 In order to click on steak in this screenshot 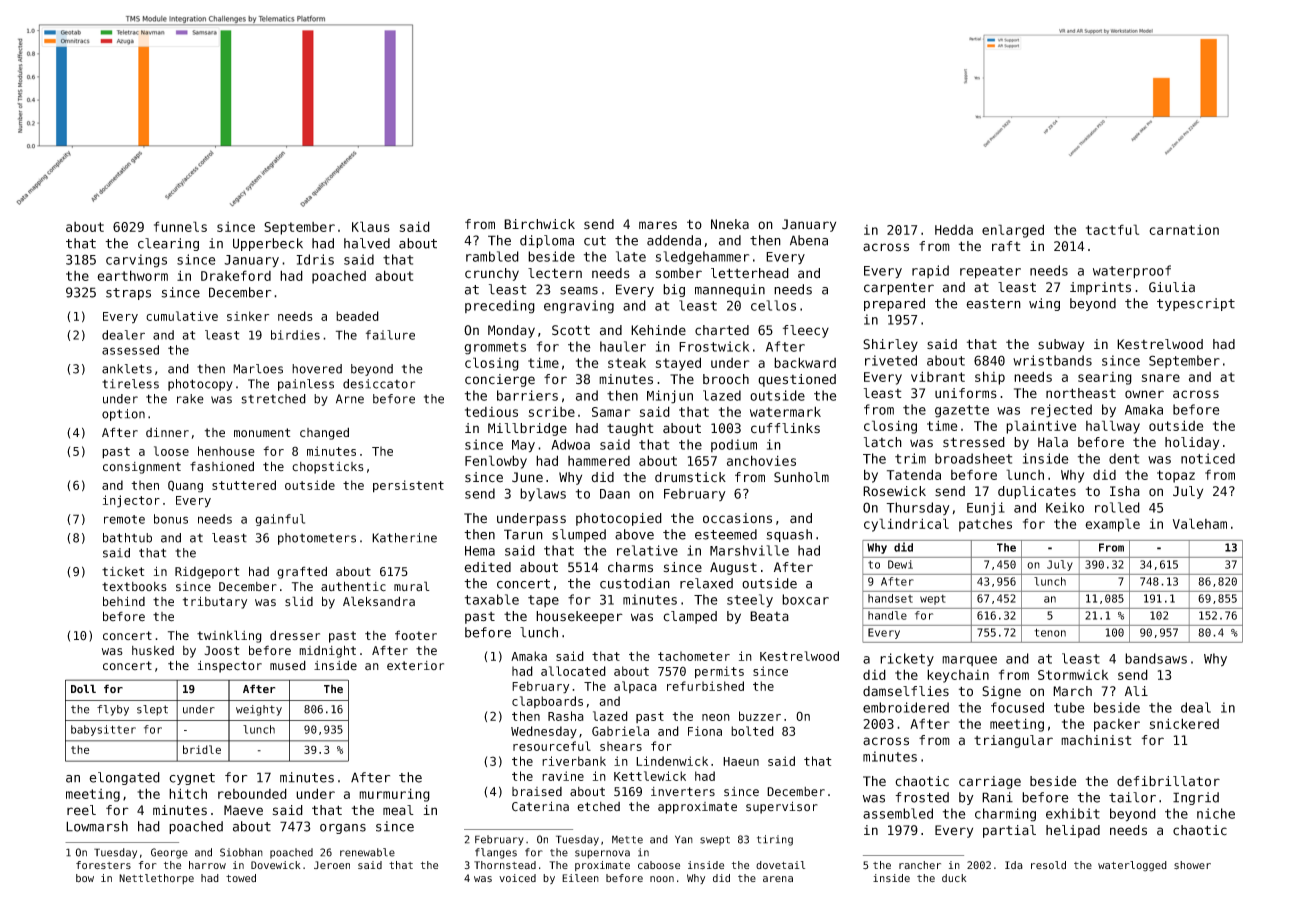, I will do `click(627, 362)`.
